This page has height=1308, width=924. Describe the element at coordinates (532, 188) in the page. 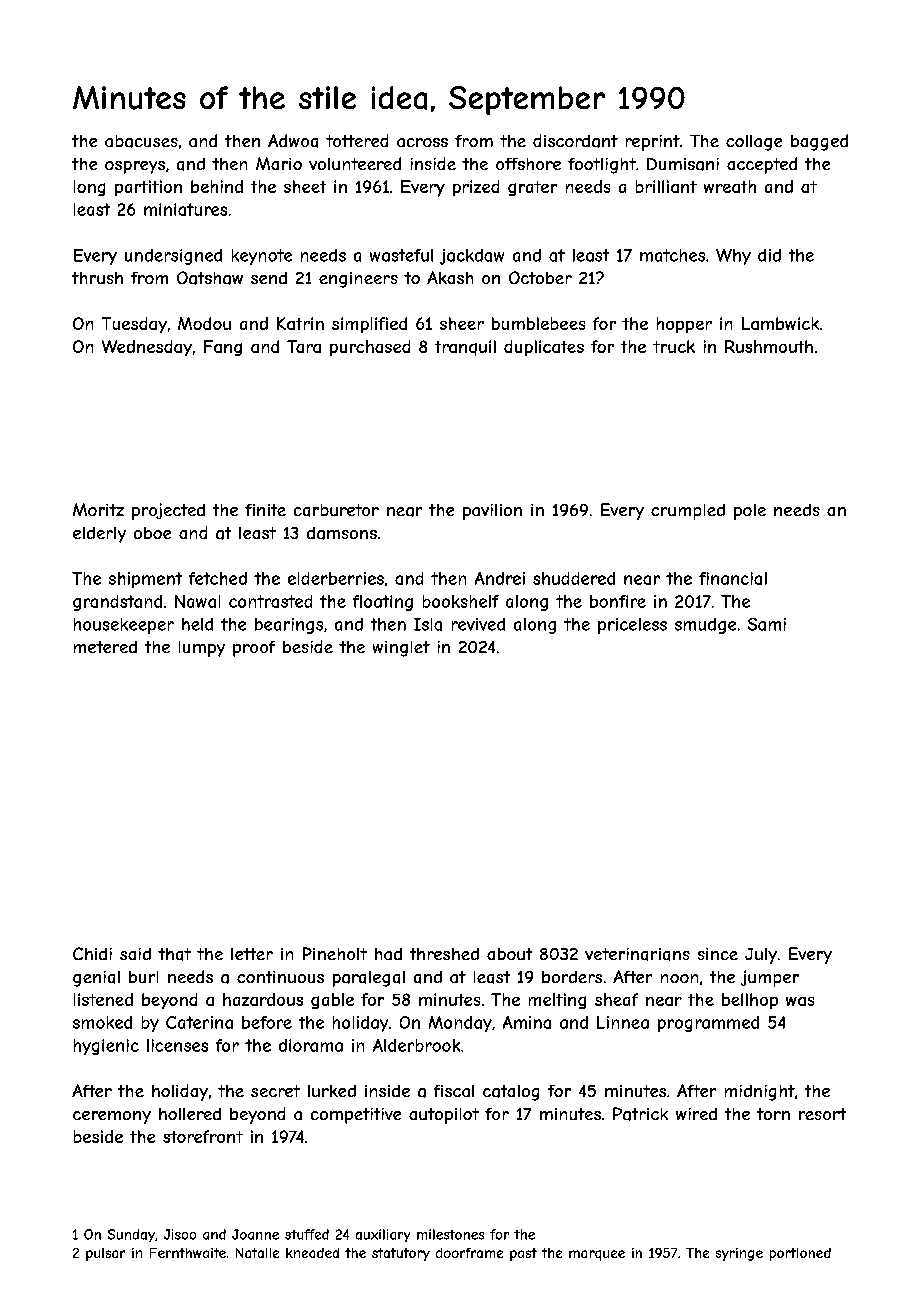

I see `grater` at that location.
